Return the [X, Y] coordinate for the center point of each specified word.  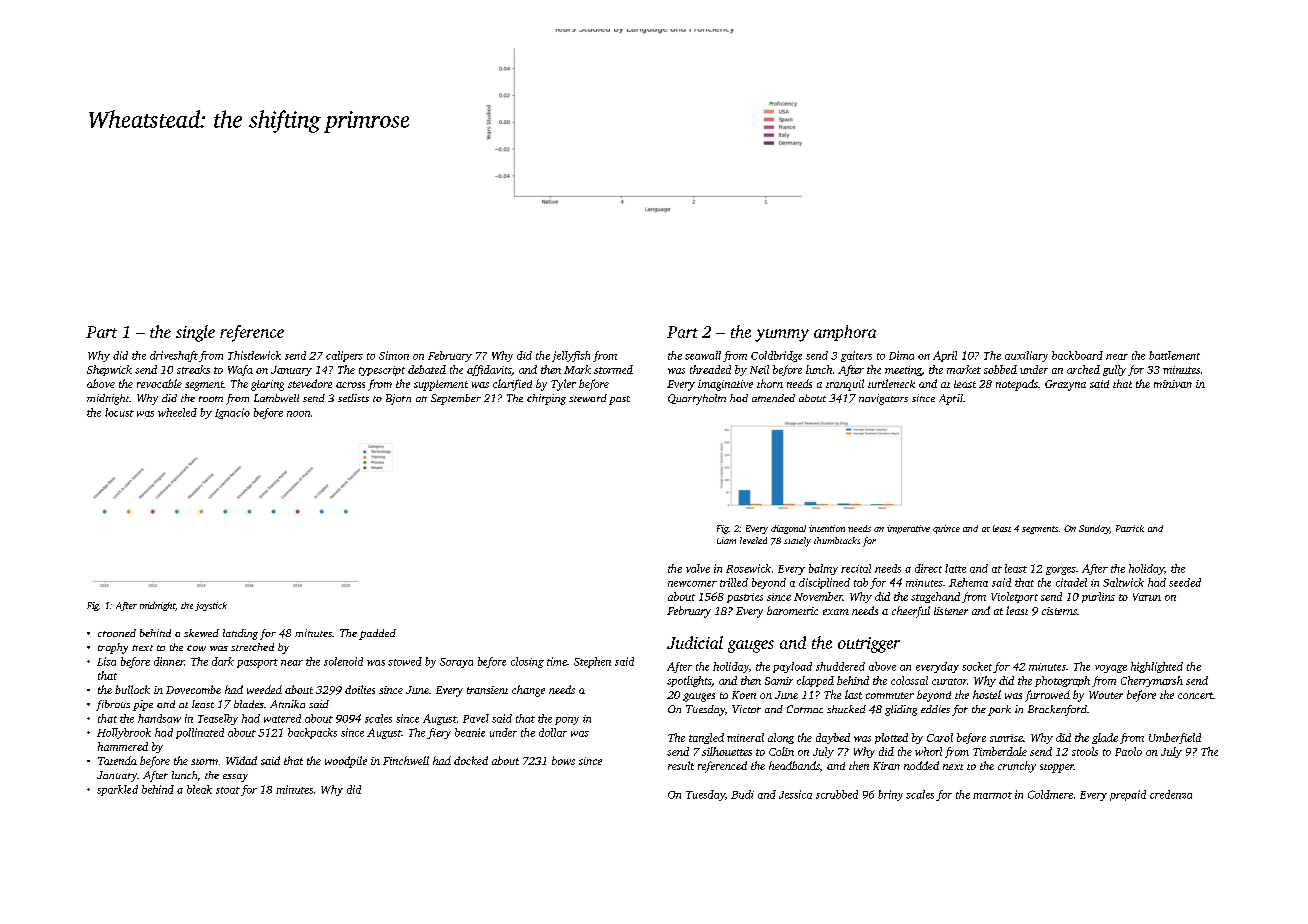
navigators [883, 399]
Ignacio [232, 413]
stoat [228, 790]
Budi [742, 794]
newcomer [692, 584]
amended [773, 398]
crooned [117, 633]
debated [427, 369]
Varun [1147, 597]
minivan [1173, 384]
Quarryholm [697, 399]
